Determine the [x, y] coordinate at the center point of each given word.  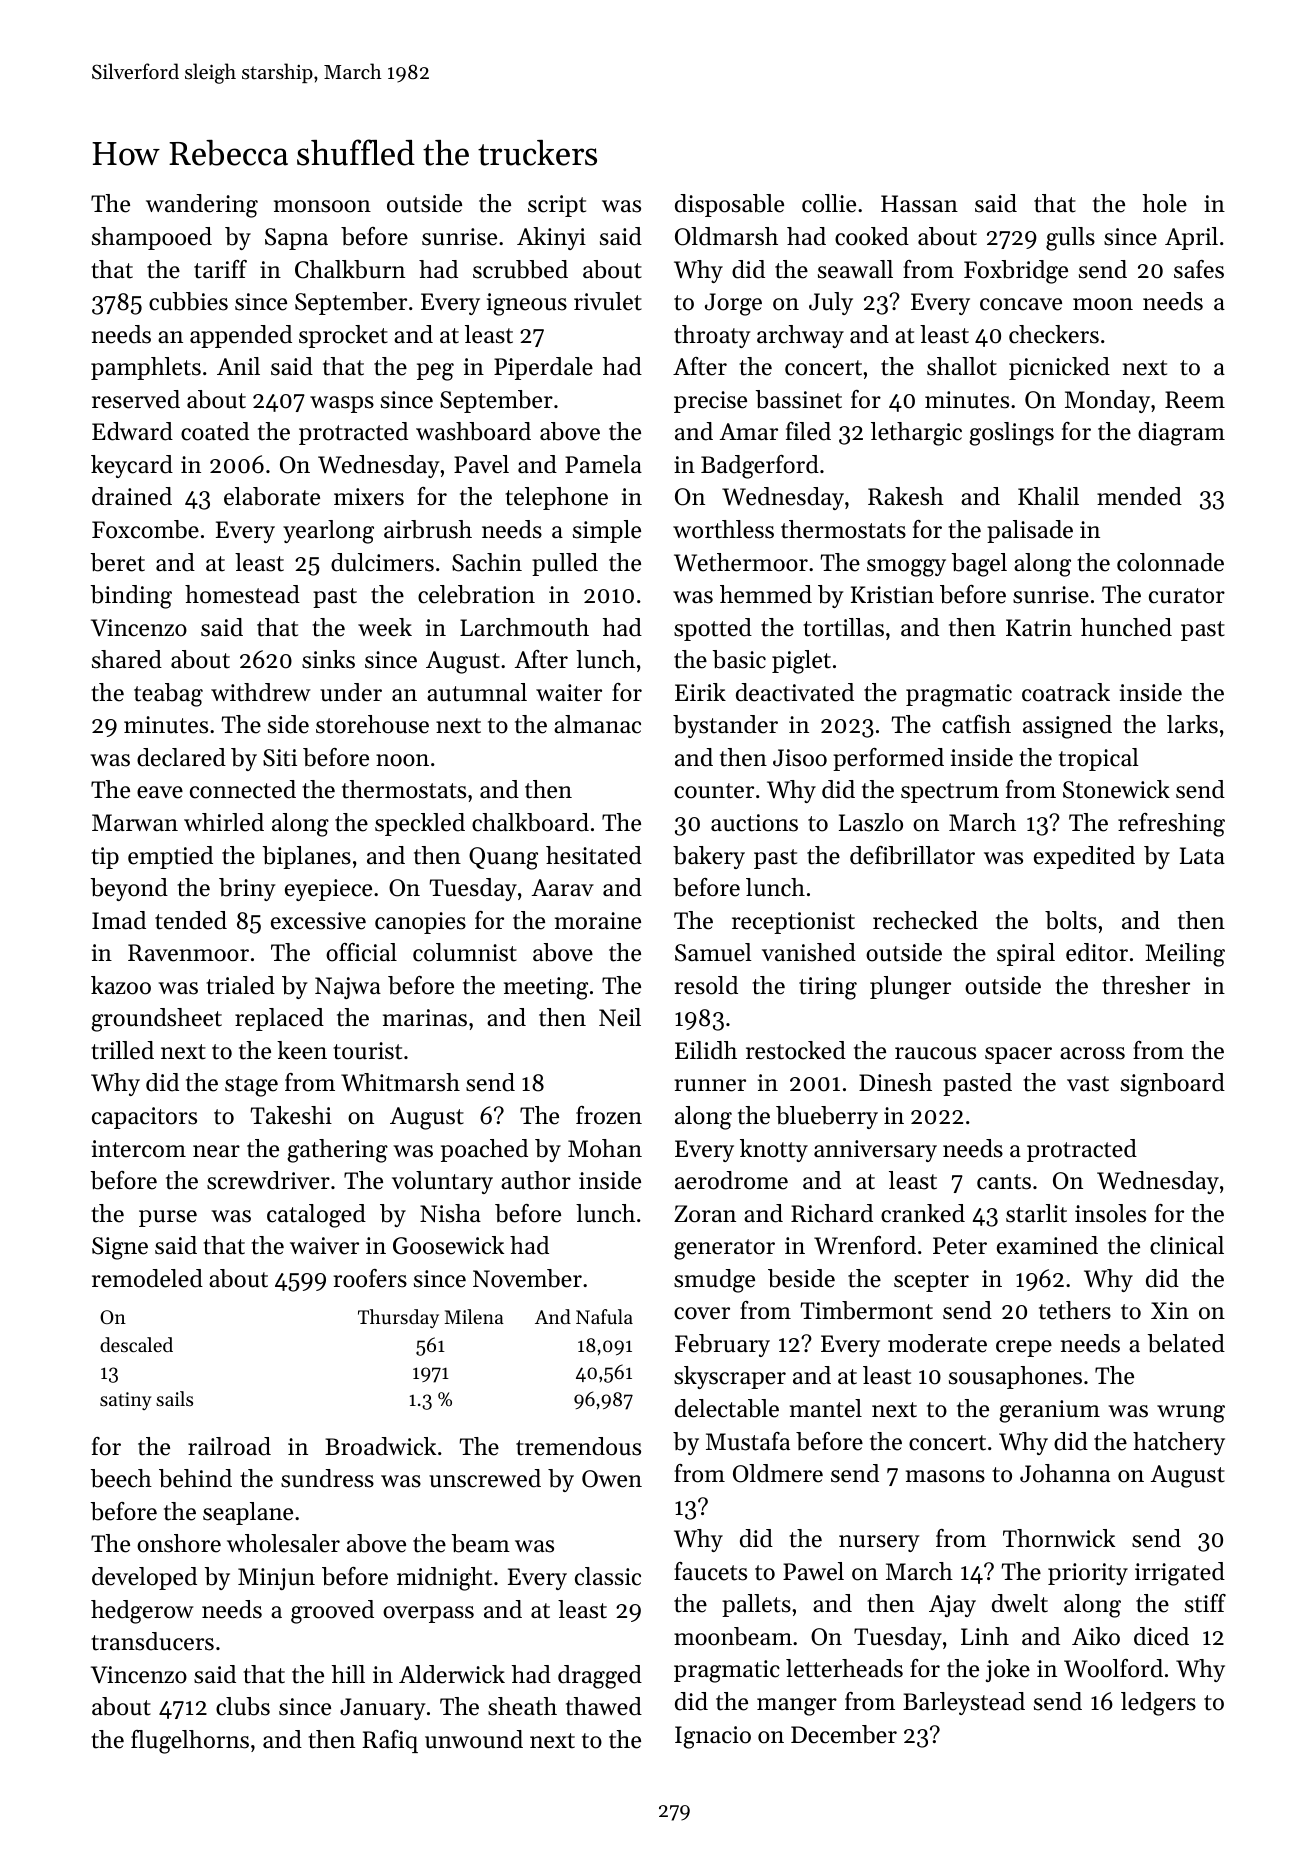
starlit [1036, 1213]
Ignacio [713, 1737]
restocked [796, 1050]
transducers [152, 1641]
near [216, 1151]
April [1191, 238]
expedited [1084, 857]
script [557, 206]
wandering [202, 206]
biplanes [307, 857]
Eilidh [706, 1050]
